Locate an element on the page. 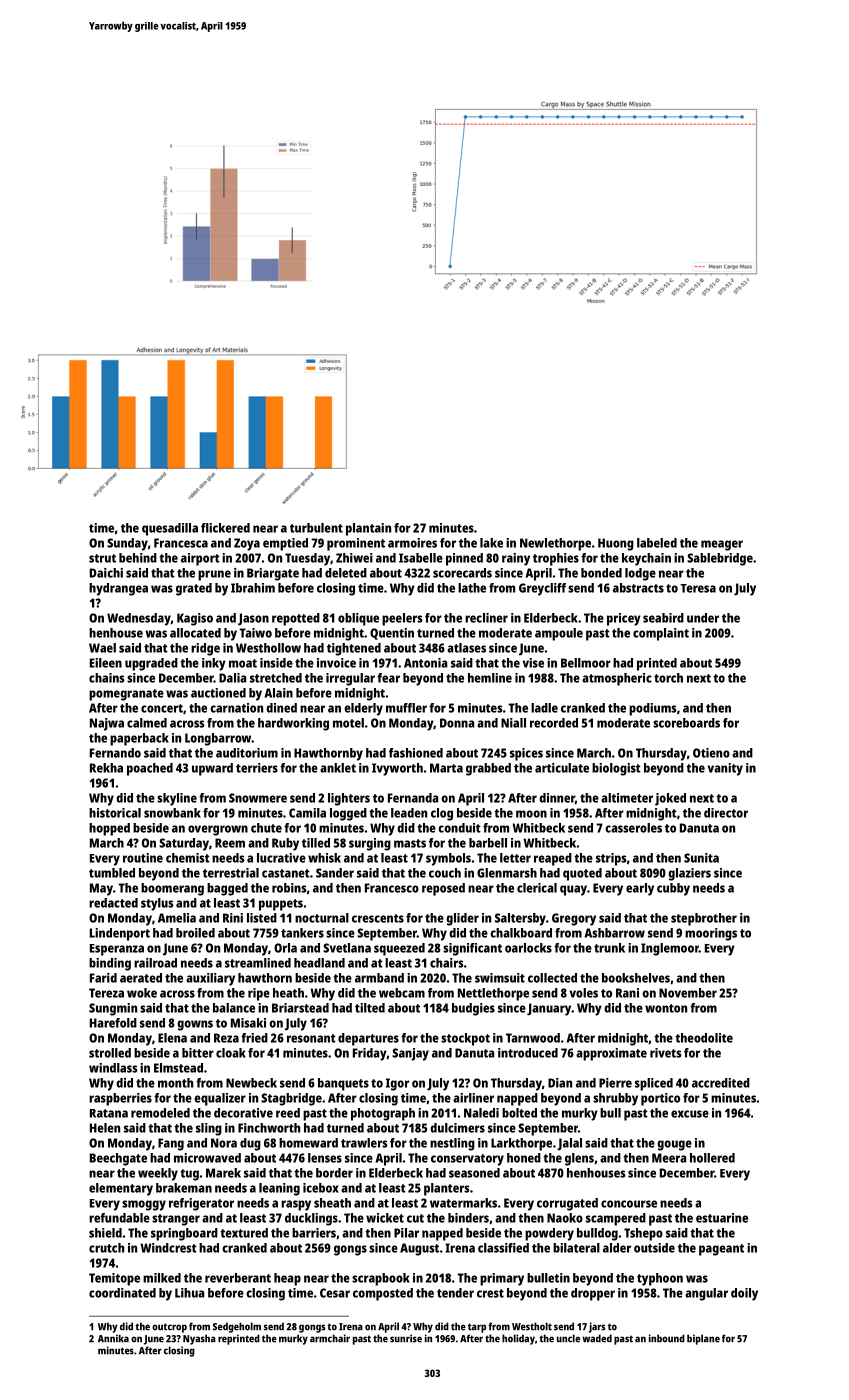 The height and width of the page is (1400, 849). biplane is located at coordinates (703, 1339).
